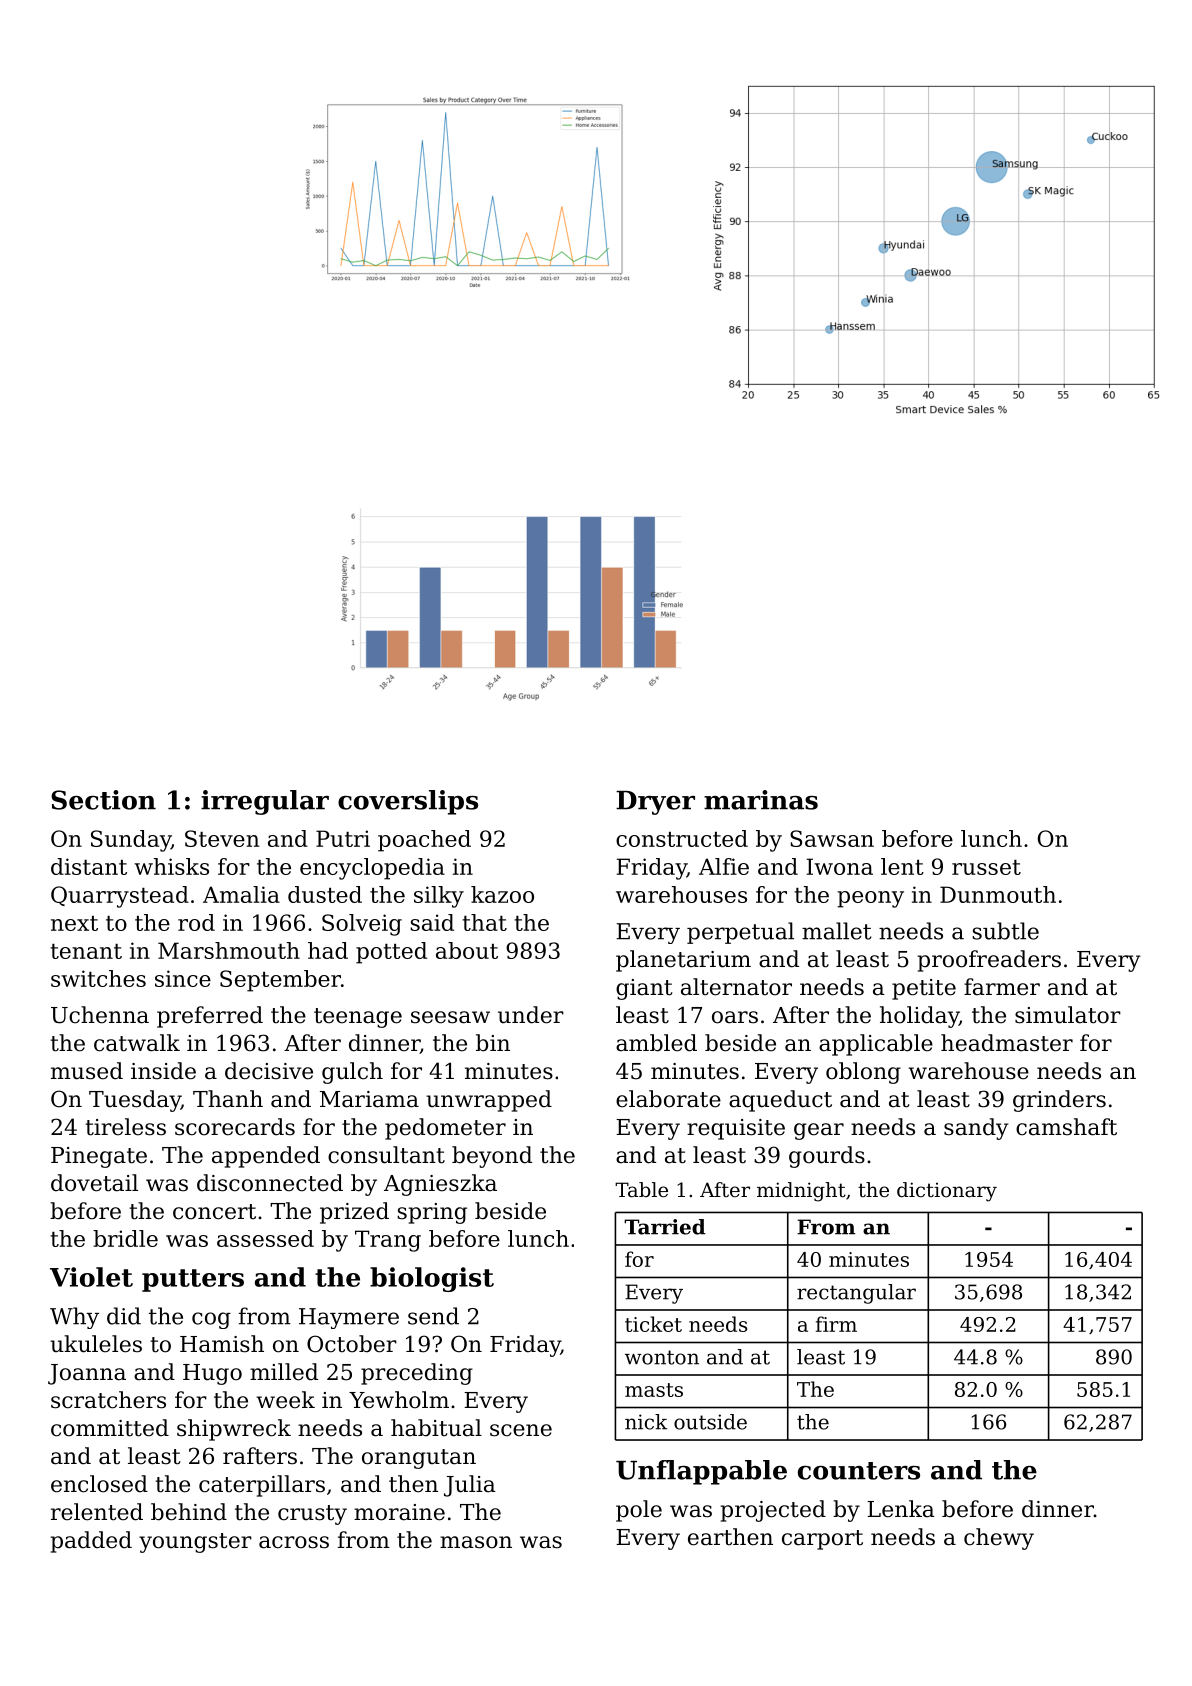 Image resolution: width=1192 pixels, height=1686 pixels. Describe the element at coordinates (110, 1428) in the page. I see `committed` at that location.
